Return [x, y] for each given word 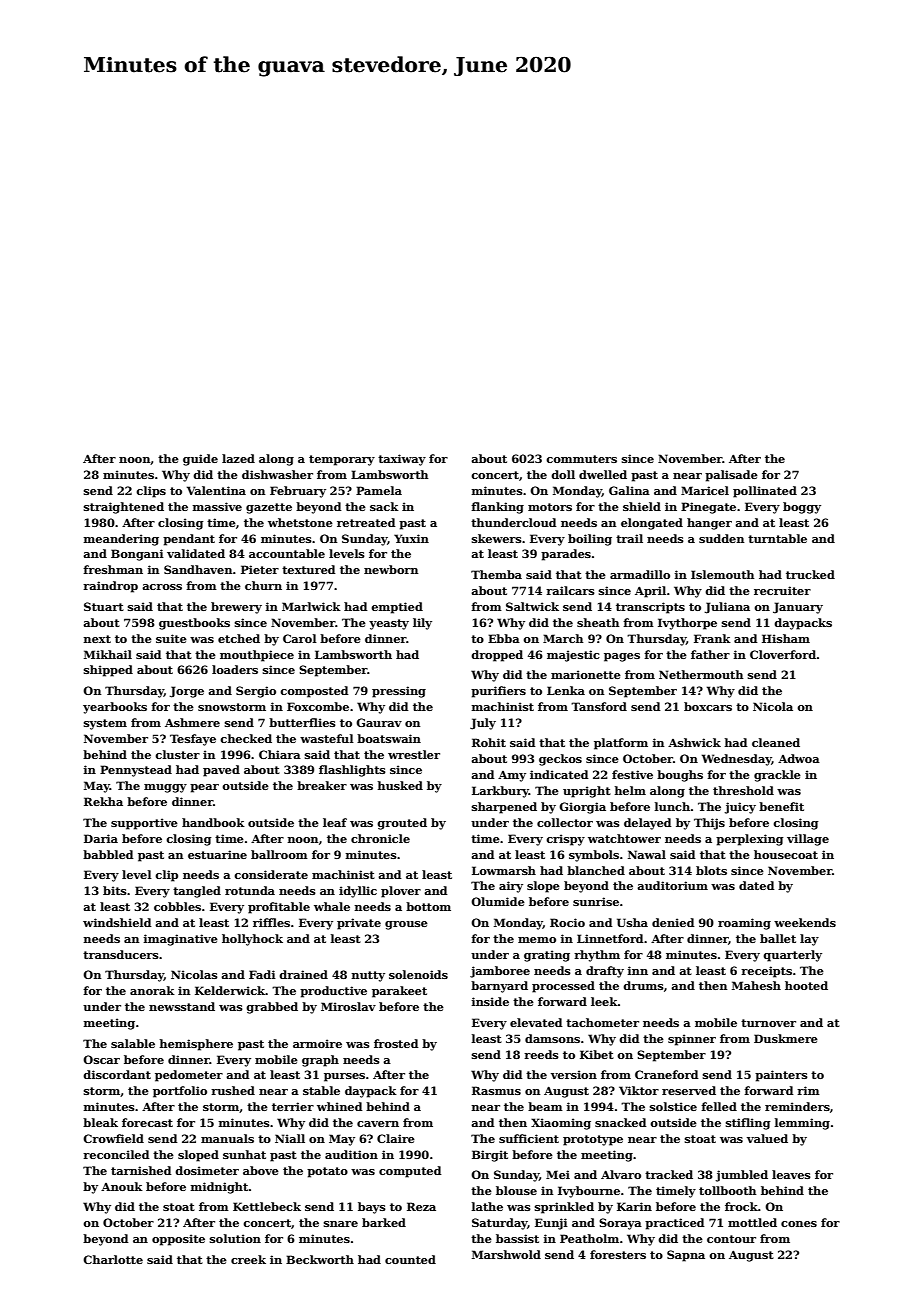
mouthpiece [257, 656]
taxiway [402, 460]
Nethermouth [701, 674]
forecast [147, 1122]
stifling [748, 1124]
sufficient [529, 1138]
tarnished [141, 1170]
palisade [731, 476]
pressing [399, 692]
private [359, 924]
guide [200, 460]
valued [767, 1138]
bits [115, 890]
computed [410, 1172]
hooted [806, 985]
